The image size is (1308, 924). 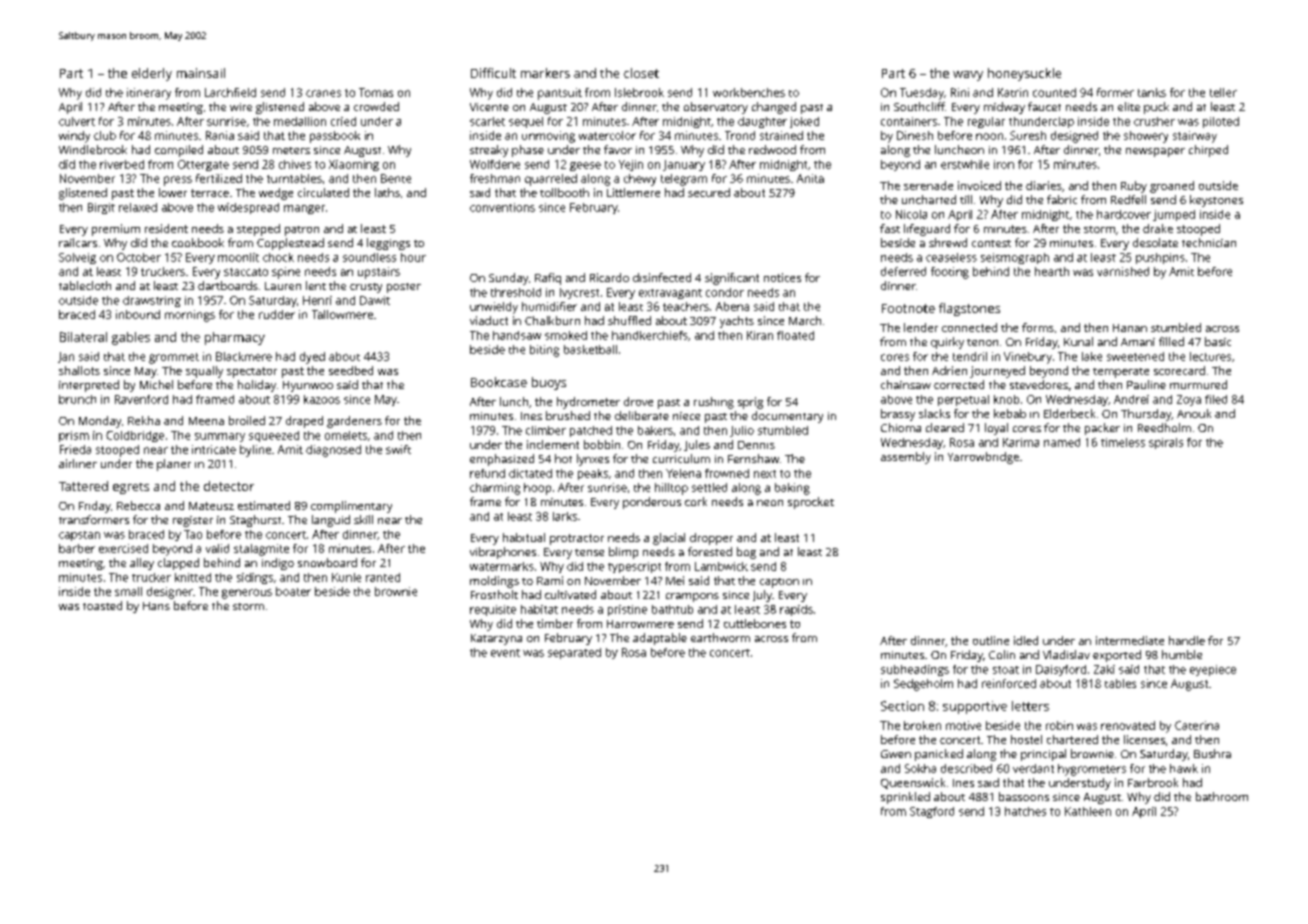 I want to click on event, so click(x=505, y=653).
